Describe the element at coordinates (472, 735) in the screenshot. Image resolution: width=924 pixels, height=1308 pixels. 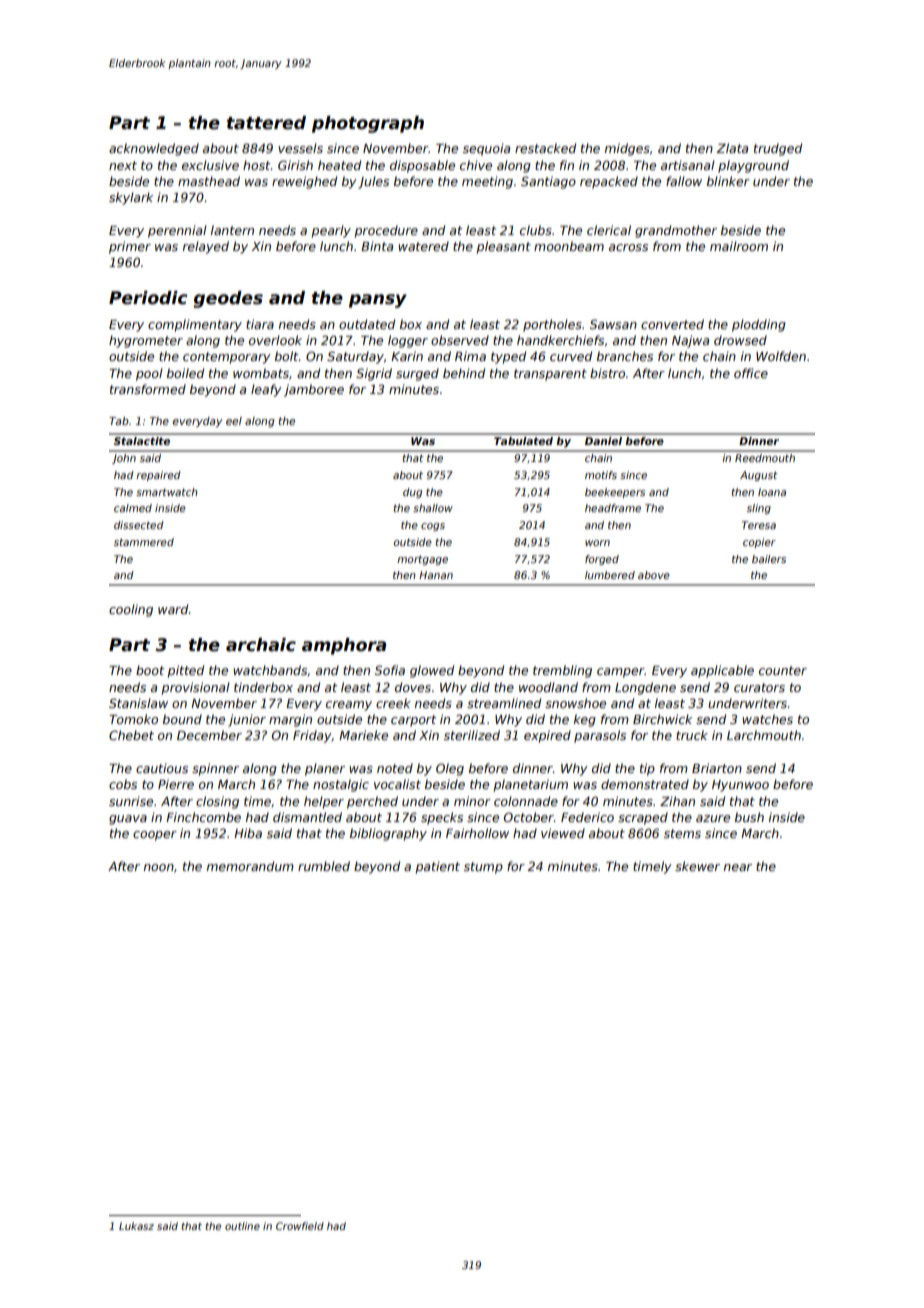
I see `sterilized` at that location.
